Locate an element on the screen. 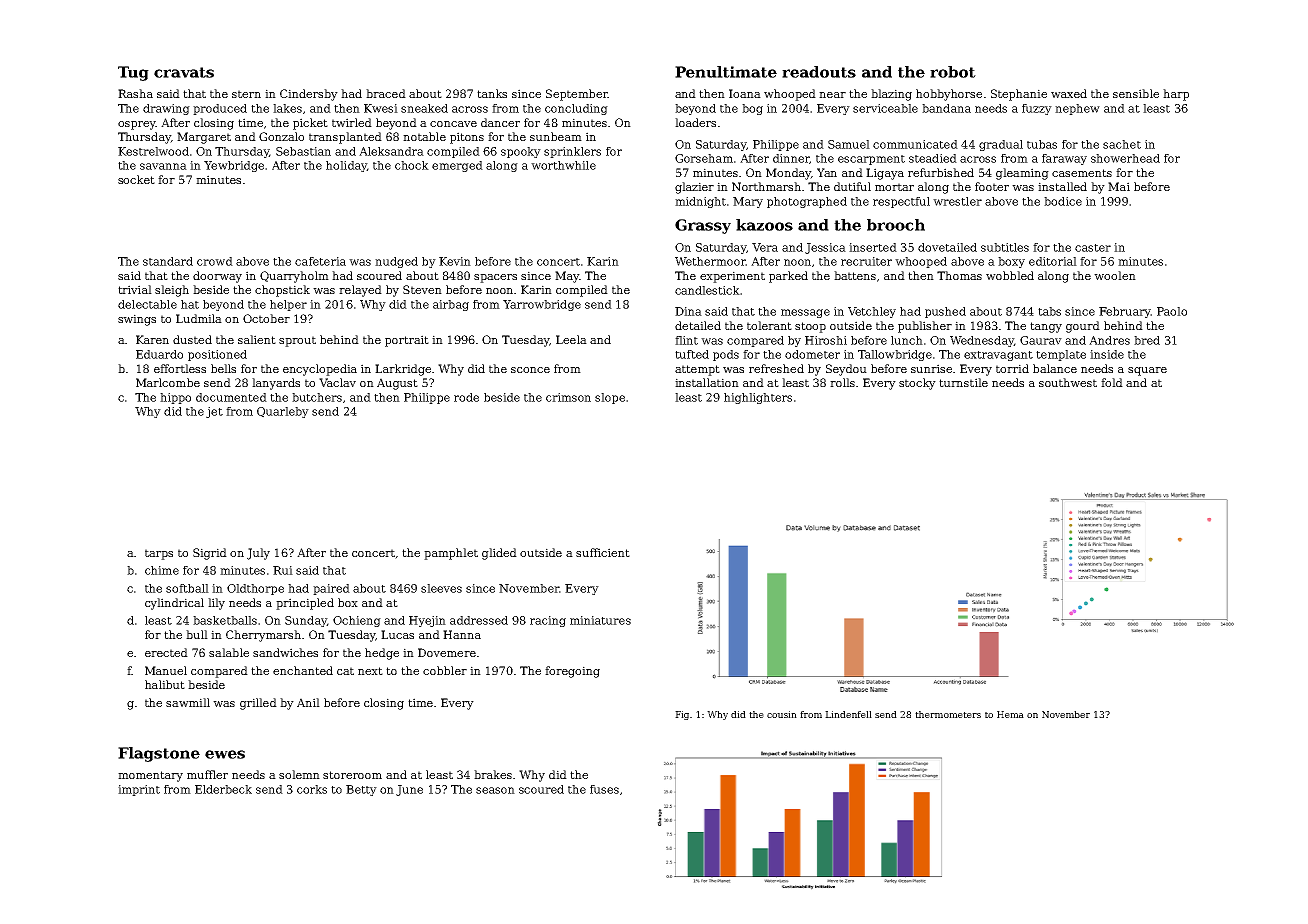  woolen is located at coordinates (1115, 275).
